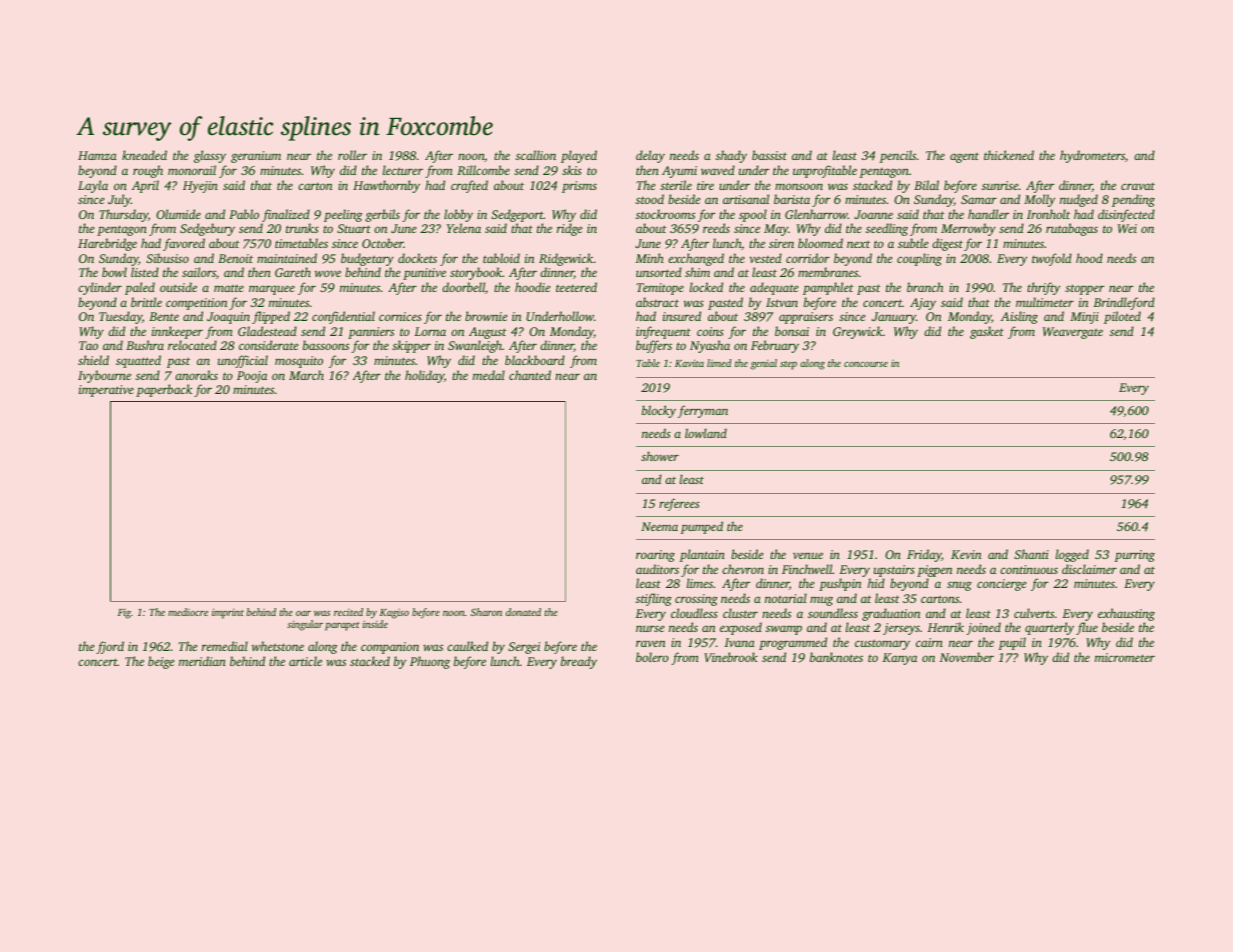 The width and height of the page is (1233, 952). Describe the element at coordinates (124, 613) in the page. I see `Fig` at that location.
